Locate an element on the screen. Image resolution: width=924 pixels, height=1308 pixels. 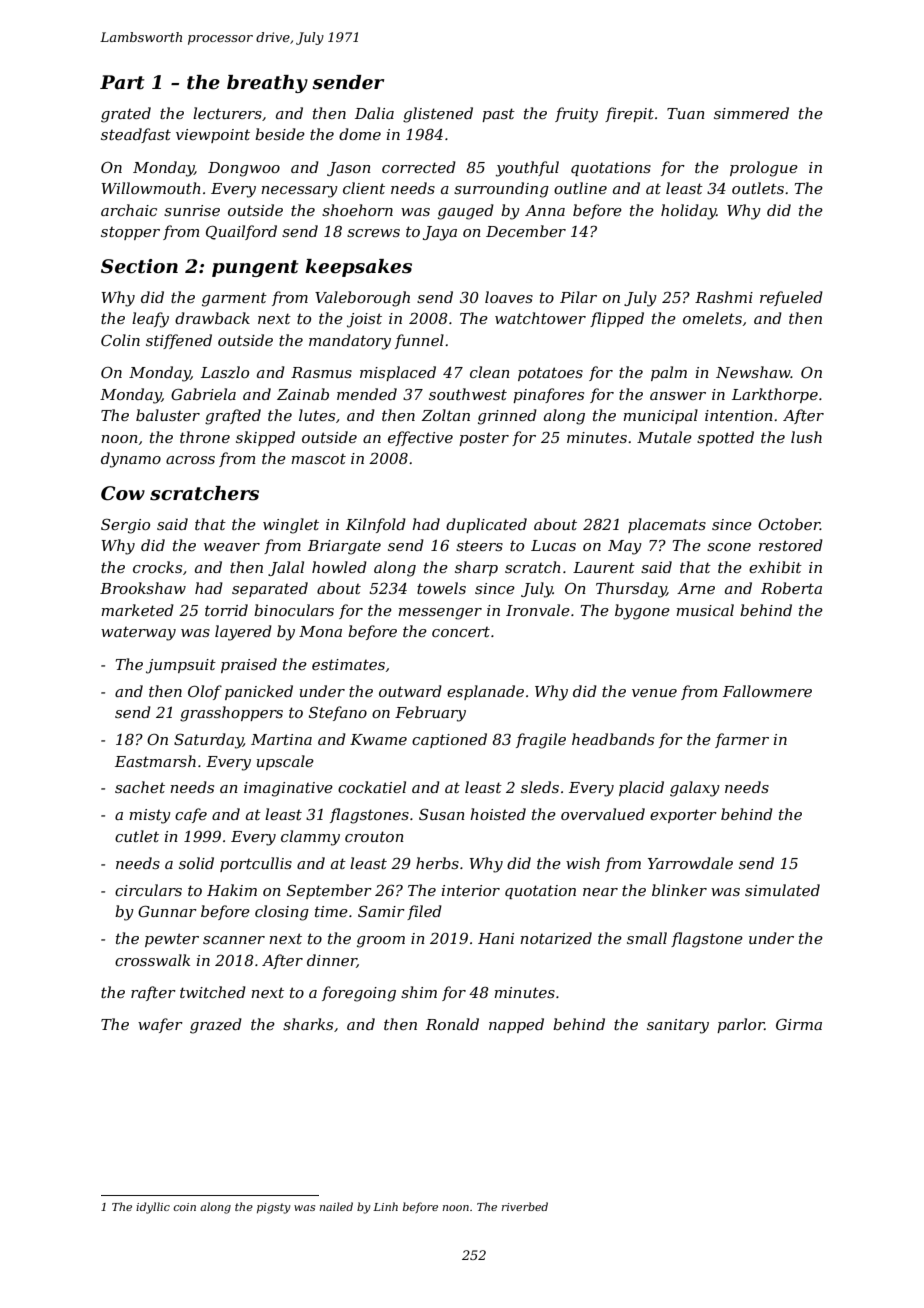
Laszlo is located at coordinates (225, 372).
